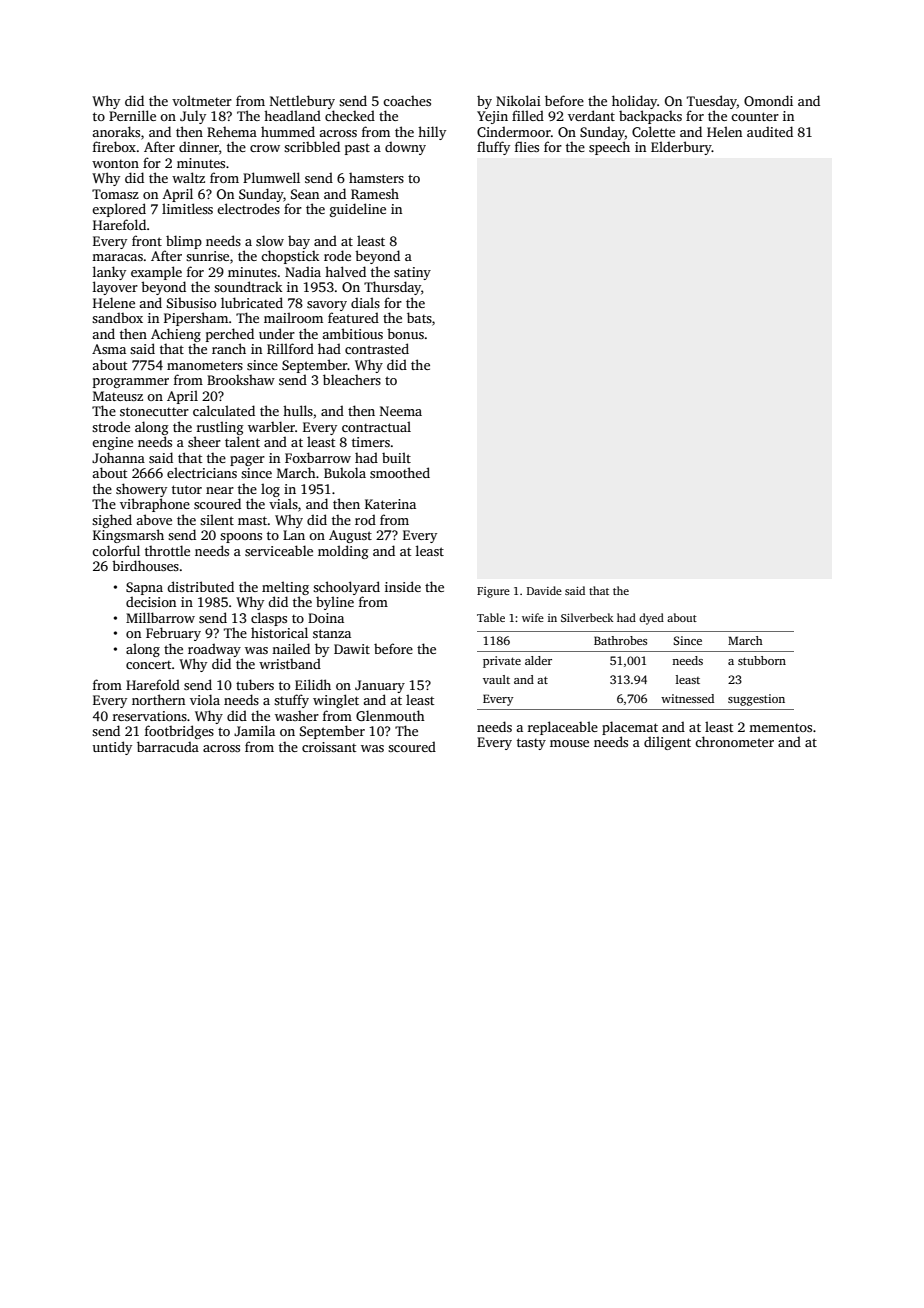 Image resolution: width=924 pixels, height=1308 pixels. I want to click on audited, so click(770, 131).
